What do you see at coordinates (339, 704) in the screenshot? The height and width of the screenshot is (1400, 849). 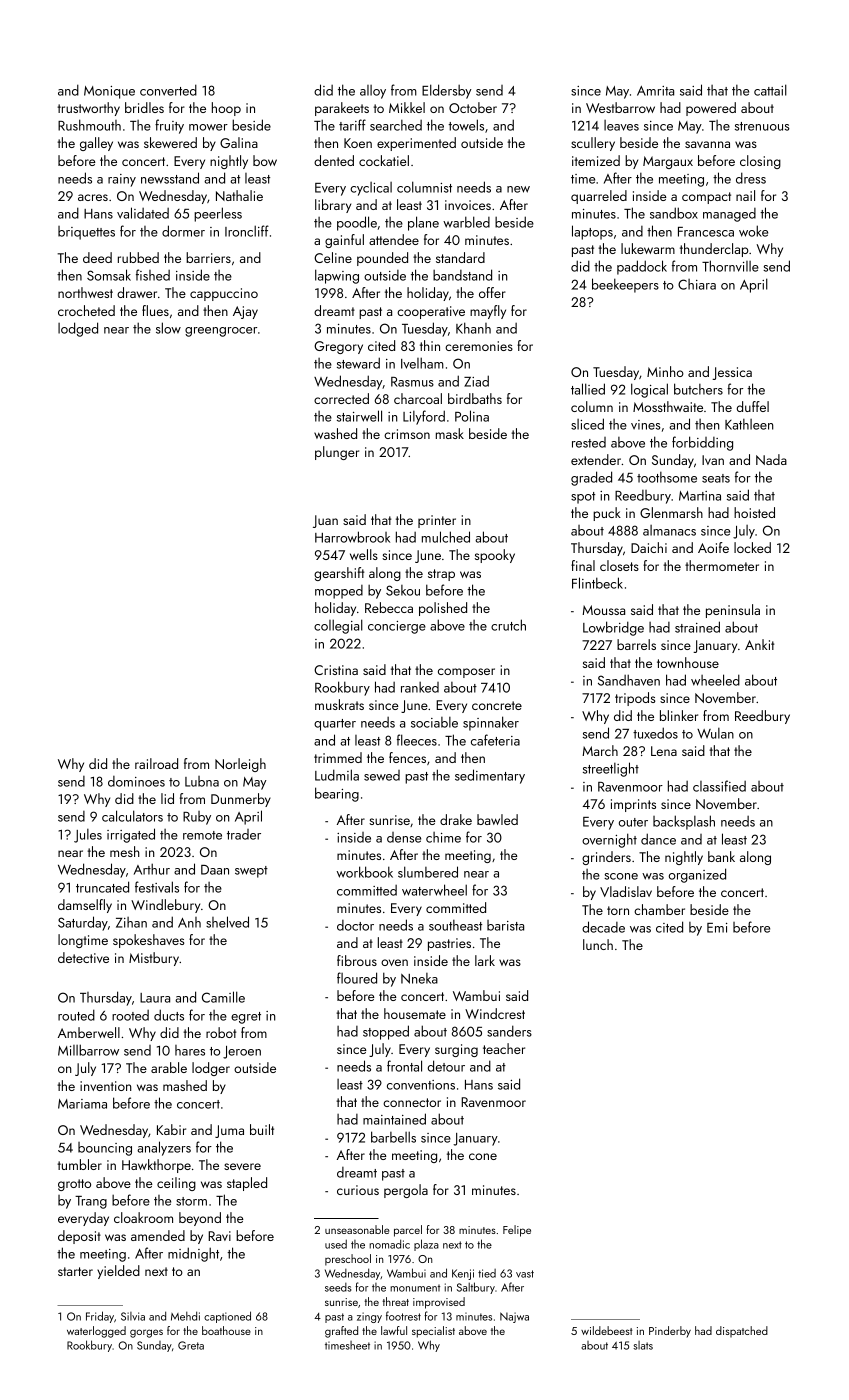 I see `muskrats` at bounding box center [339, 704].
